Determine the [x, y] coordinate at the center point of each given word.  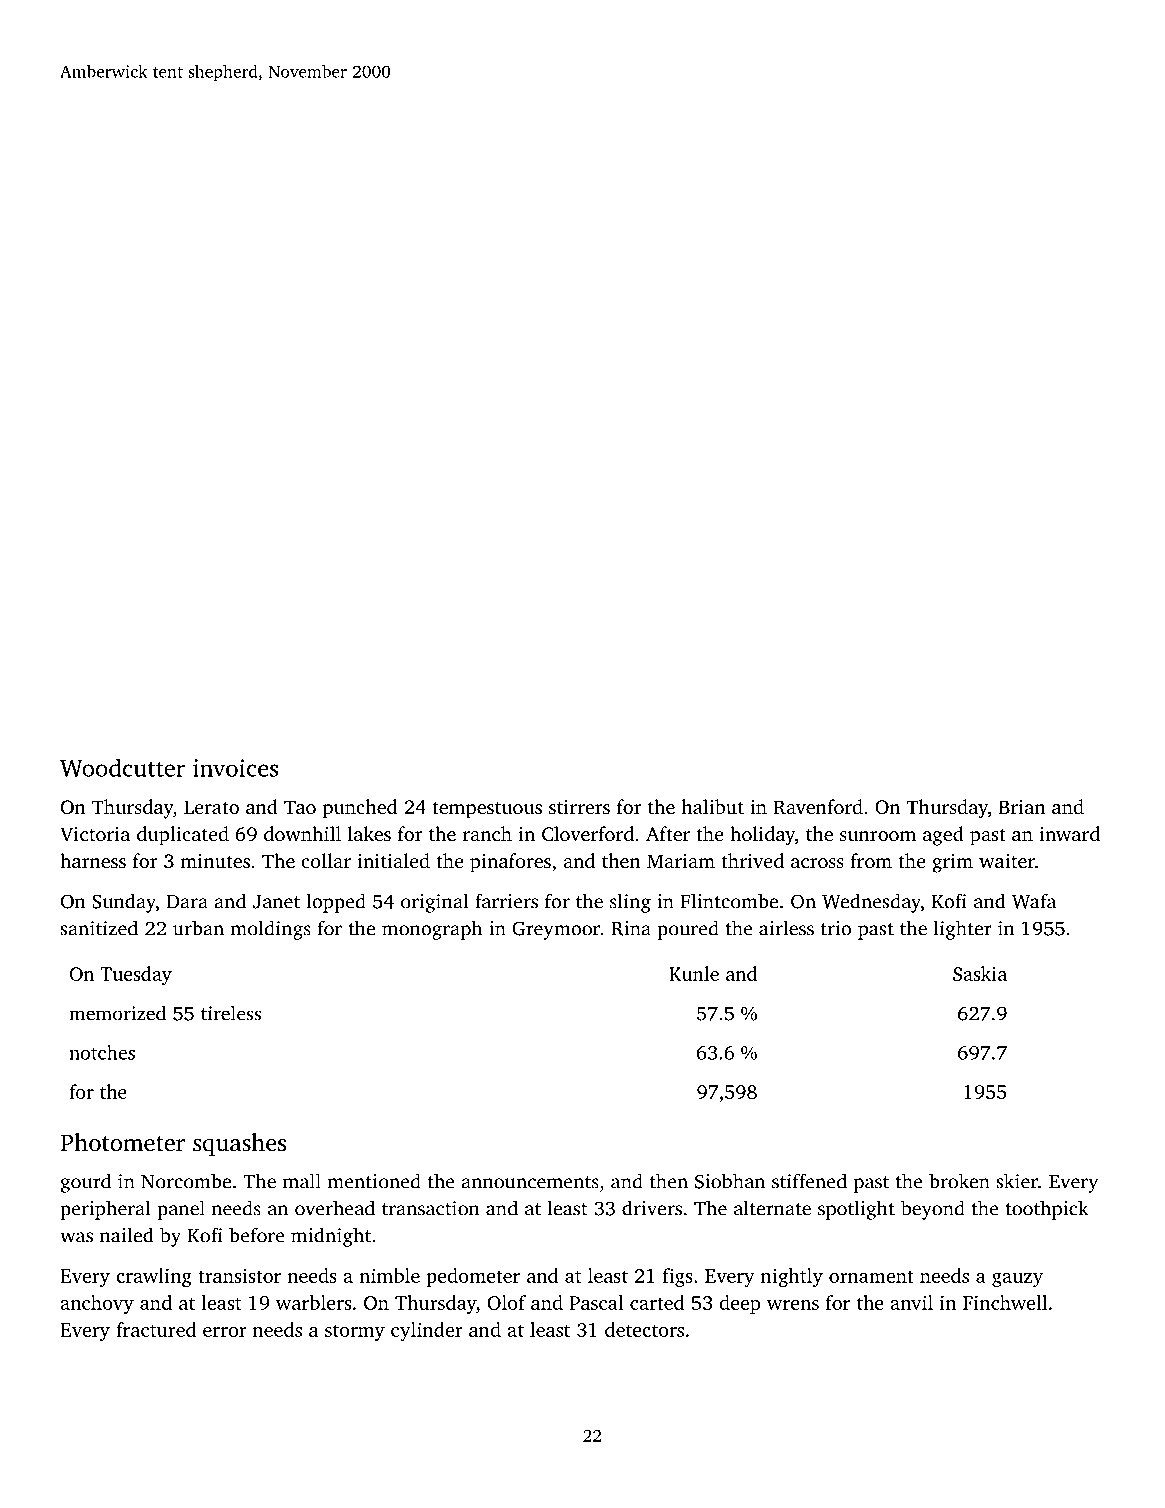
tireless [231, 1013]
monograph [432, 930]
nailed [127, 1235]
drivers [652, 1208]
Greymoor [556, 930]
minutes [215, 861]
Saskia [980, 973]
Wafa [1034, 901]
